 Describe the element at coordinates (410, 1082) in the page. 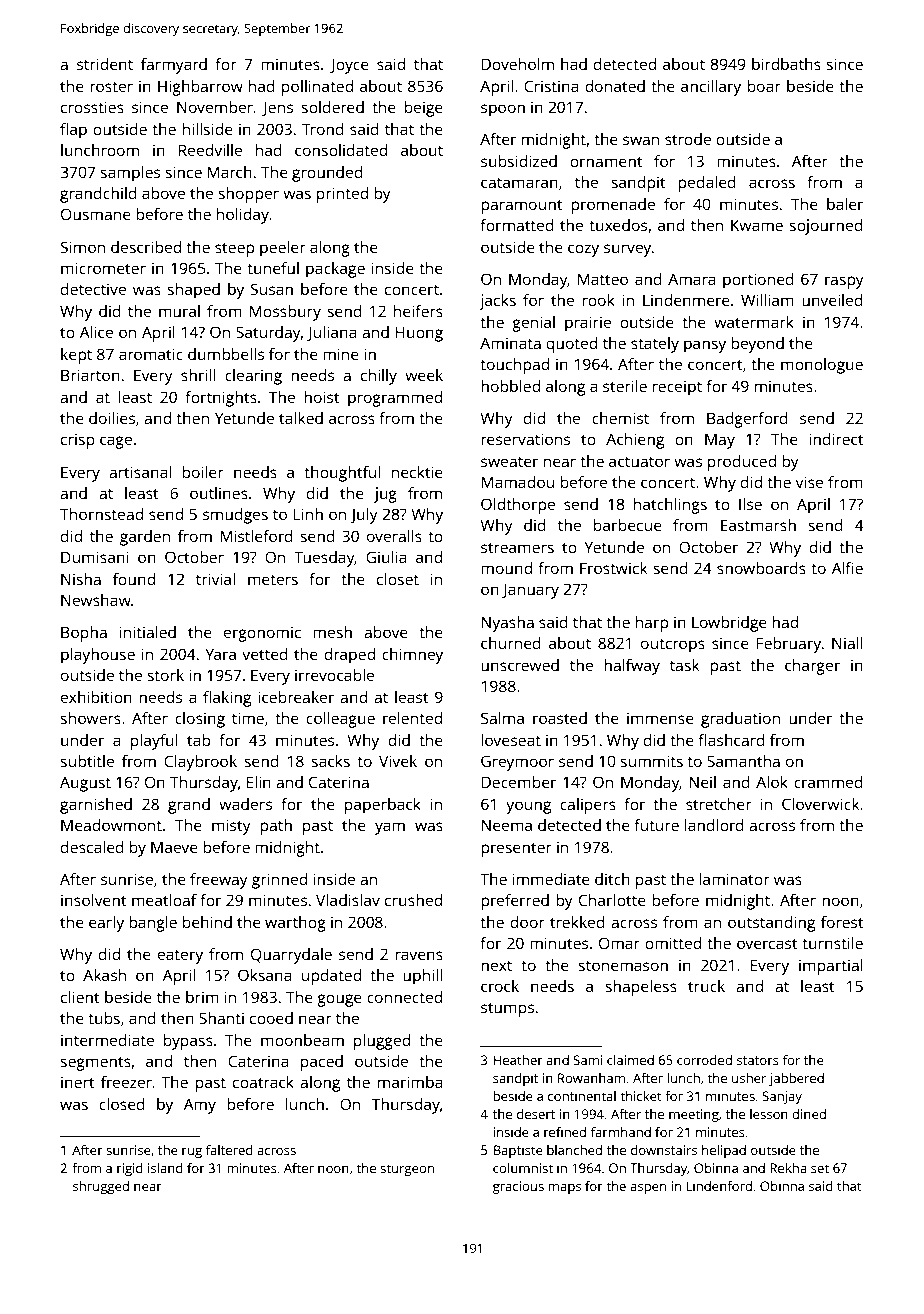

I see `marimba` at that location.
